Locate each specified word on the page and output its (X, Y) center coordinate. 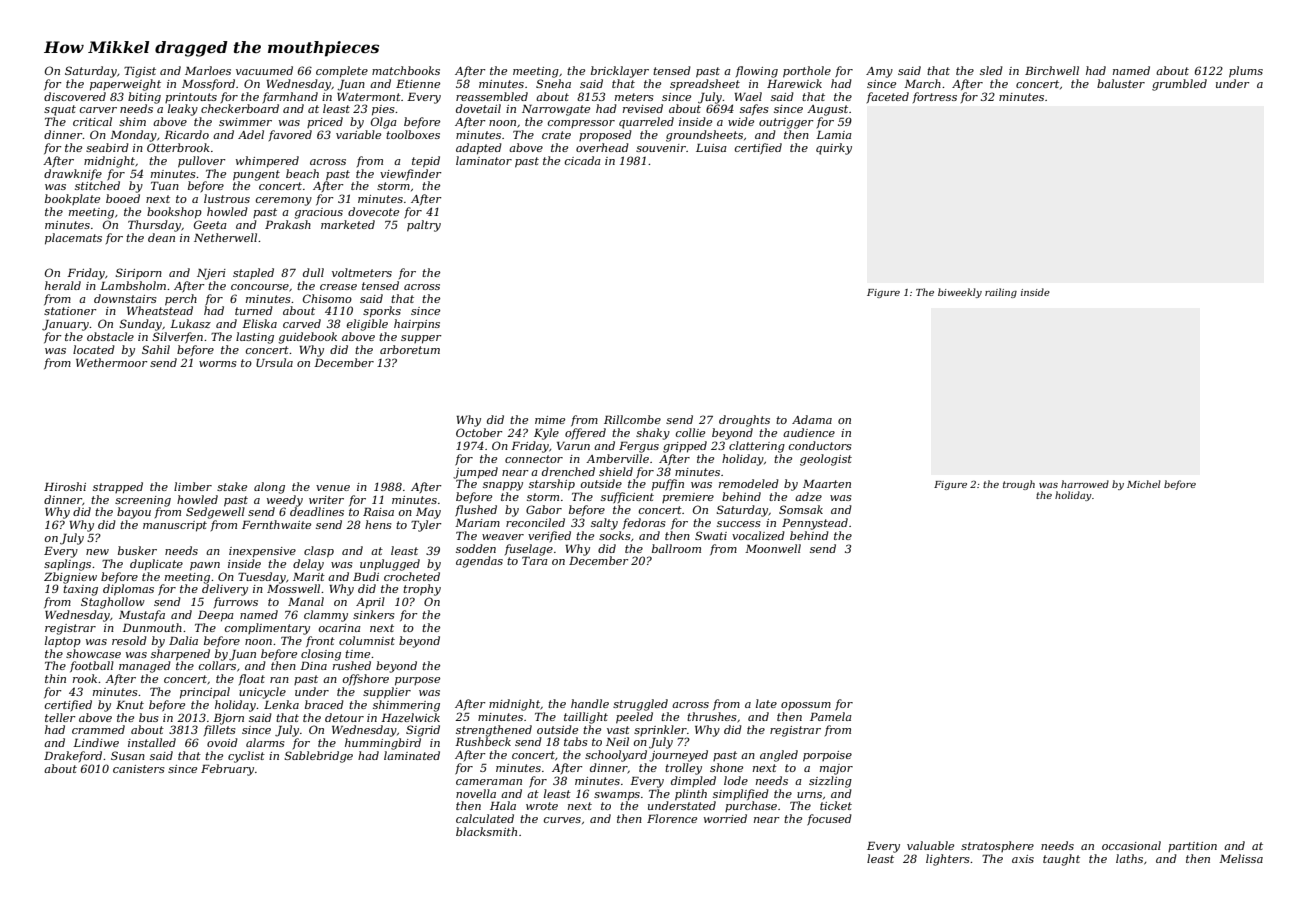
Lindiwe (96, 742)
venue (333, 488)
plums (1246, 72)
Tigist (140, 72)
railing (1001, 293)
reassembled (492, 96)
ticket (836, 805)
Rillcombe (632, 419)
